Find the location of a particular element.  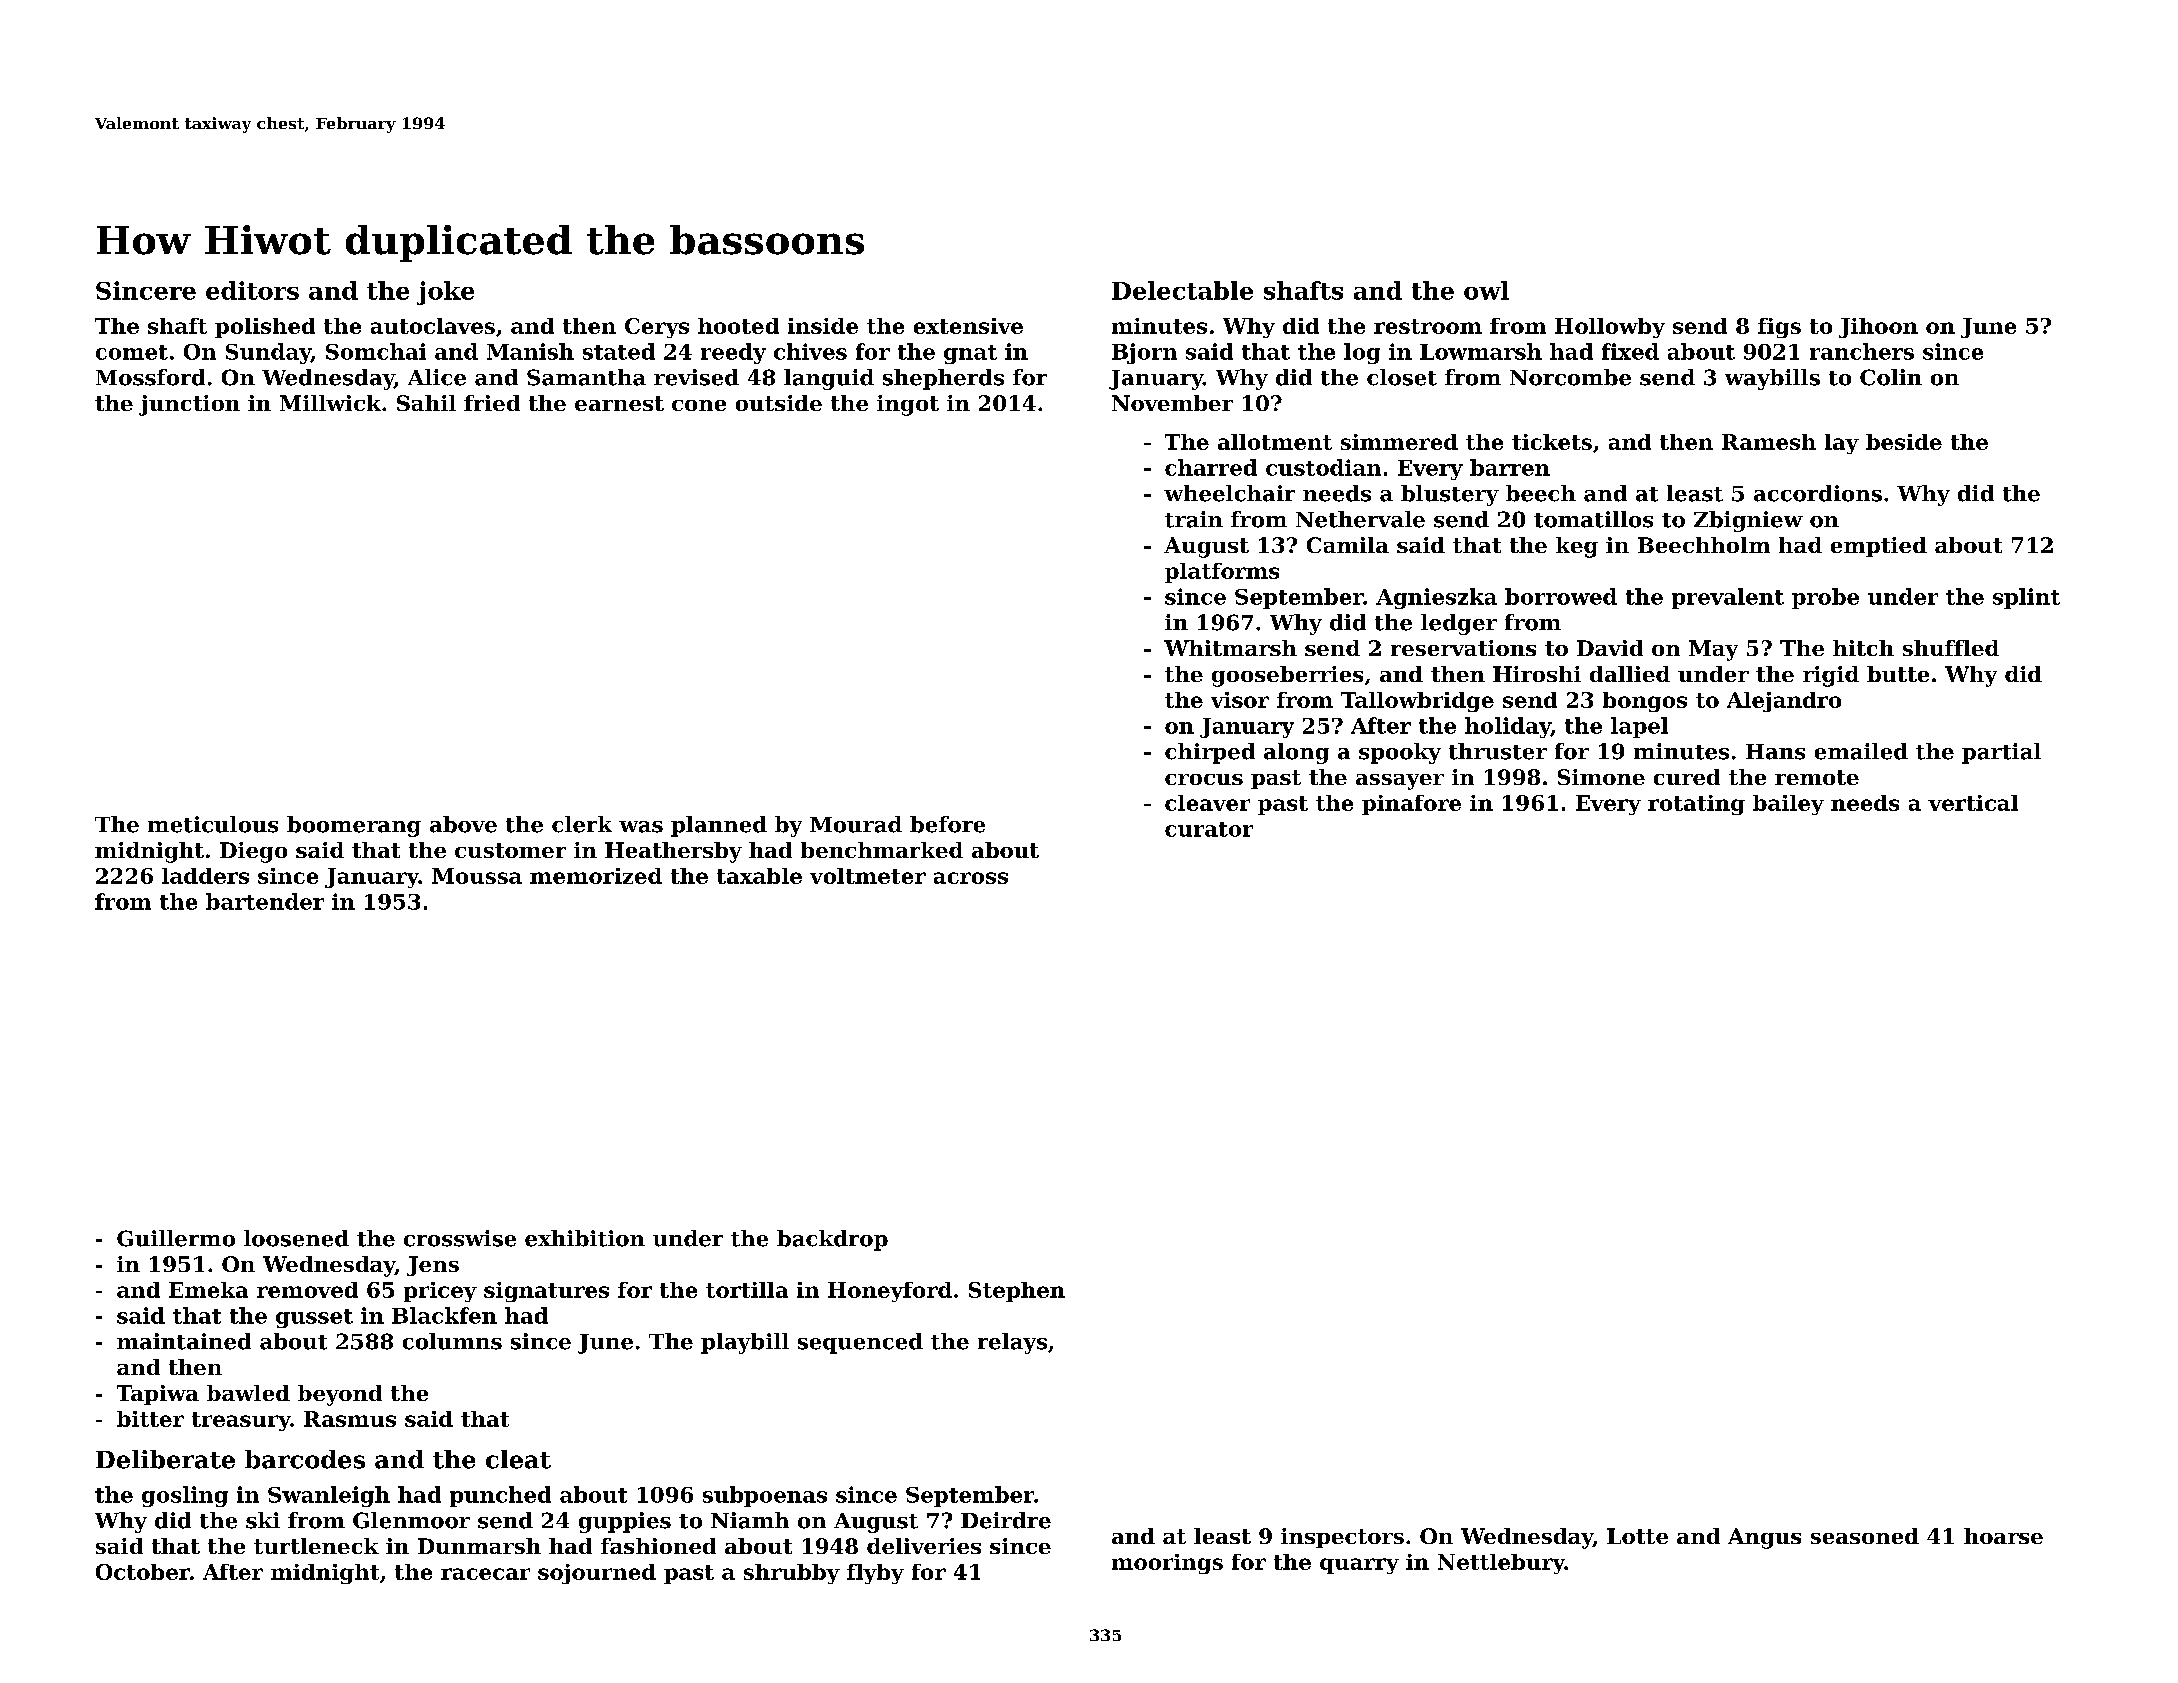

backdrop is located at coordinates (832, 1240).
